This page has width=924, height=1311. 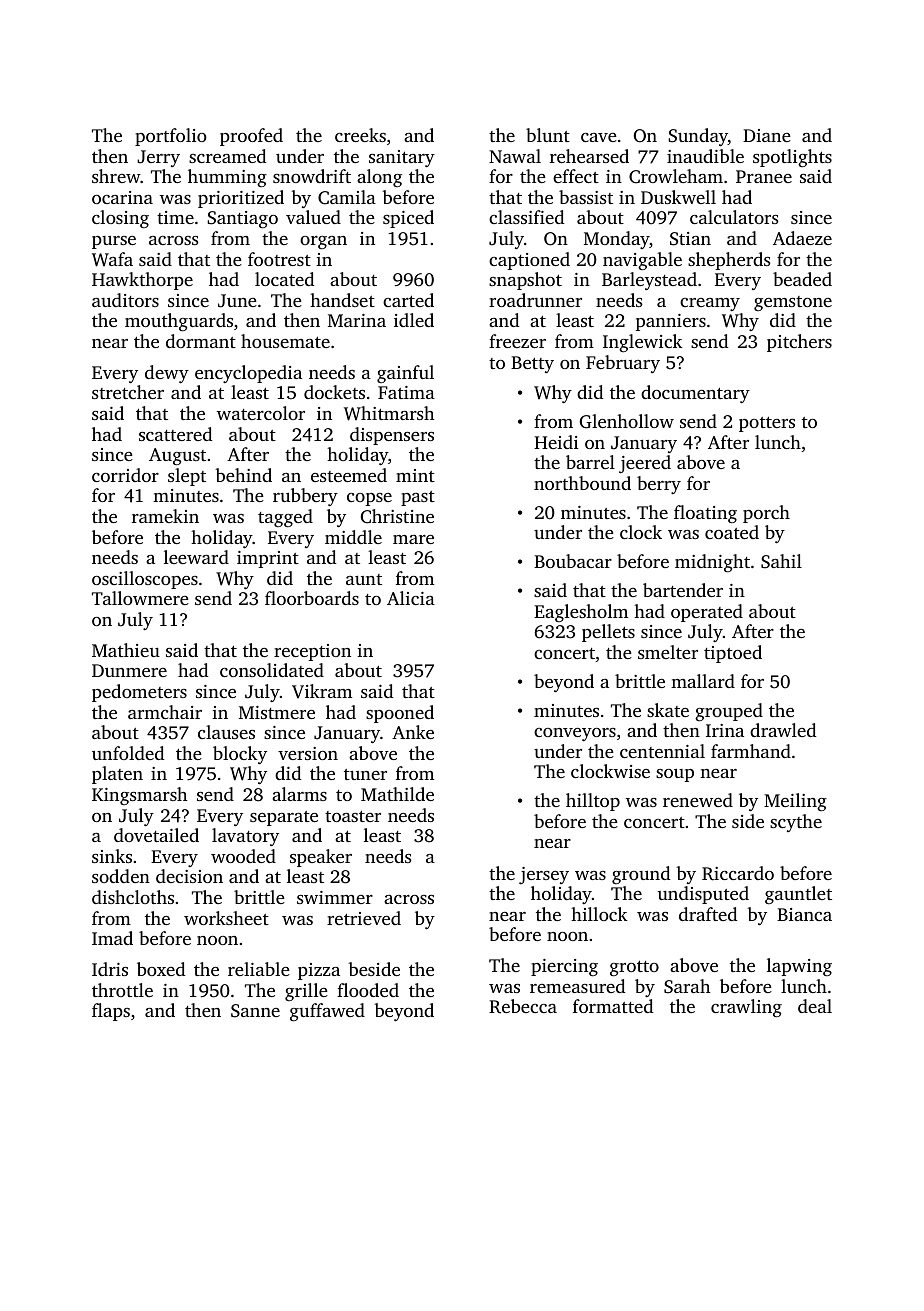 What do you see at coordinates (556, 442) in the page?
I see `Heidi` at bounding box center [556, 442].
